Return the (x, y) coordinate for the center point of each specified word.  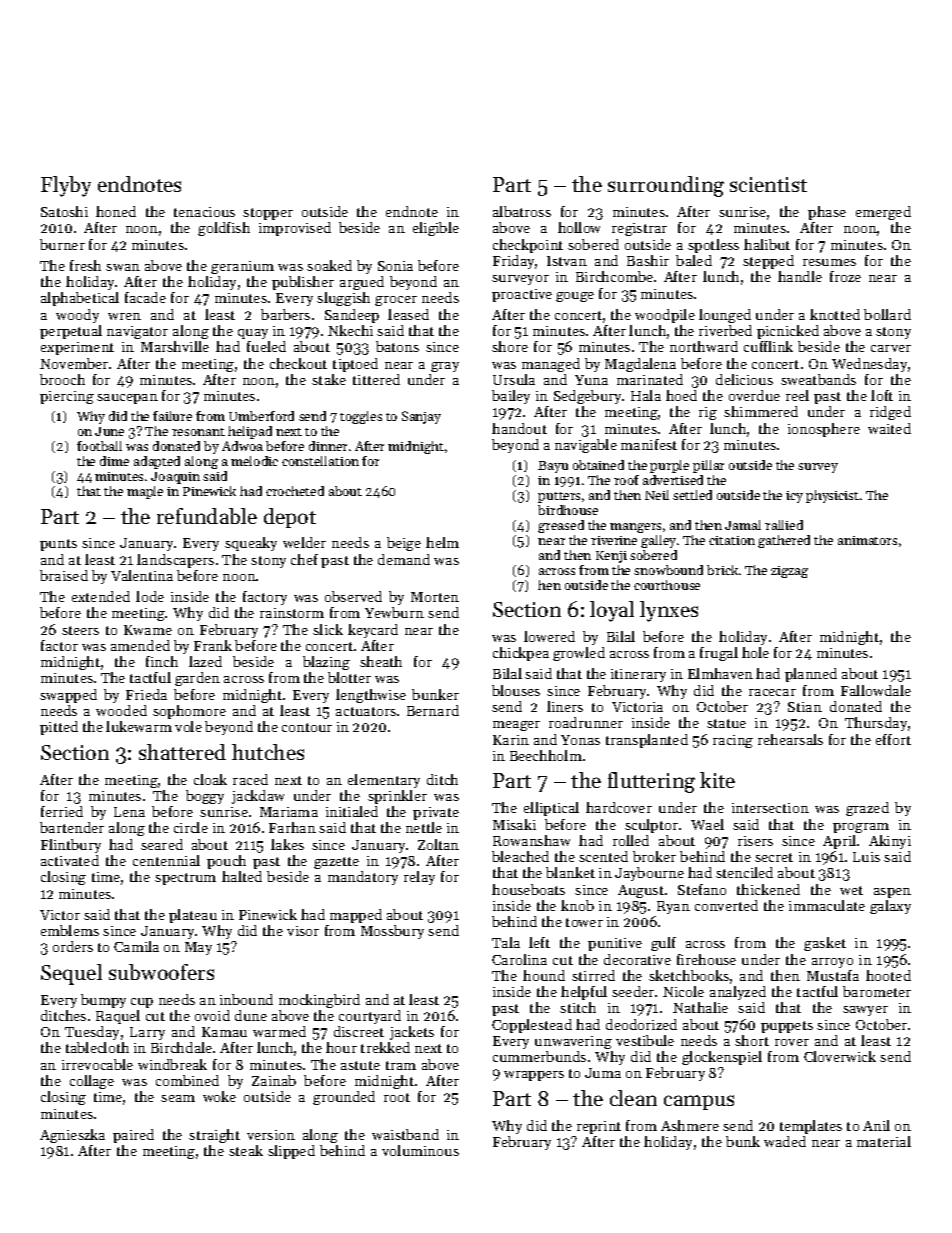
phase (827, 213)
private (436, 813)
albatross (522, 211)
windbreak (172, 1064)
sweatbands (818, 379)
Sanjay (421, 417)
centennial (166, 860)
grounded (344, 1098)
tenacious (204, 212)
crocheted (295, 491)
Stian (805, 707)
